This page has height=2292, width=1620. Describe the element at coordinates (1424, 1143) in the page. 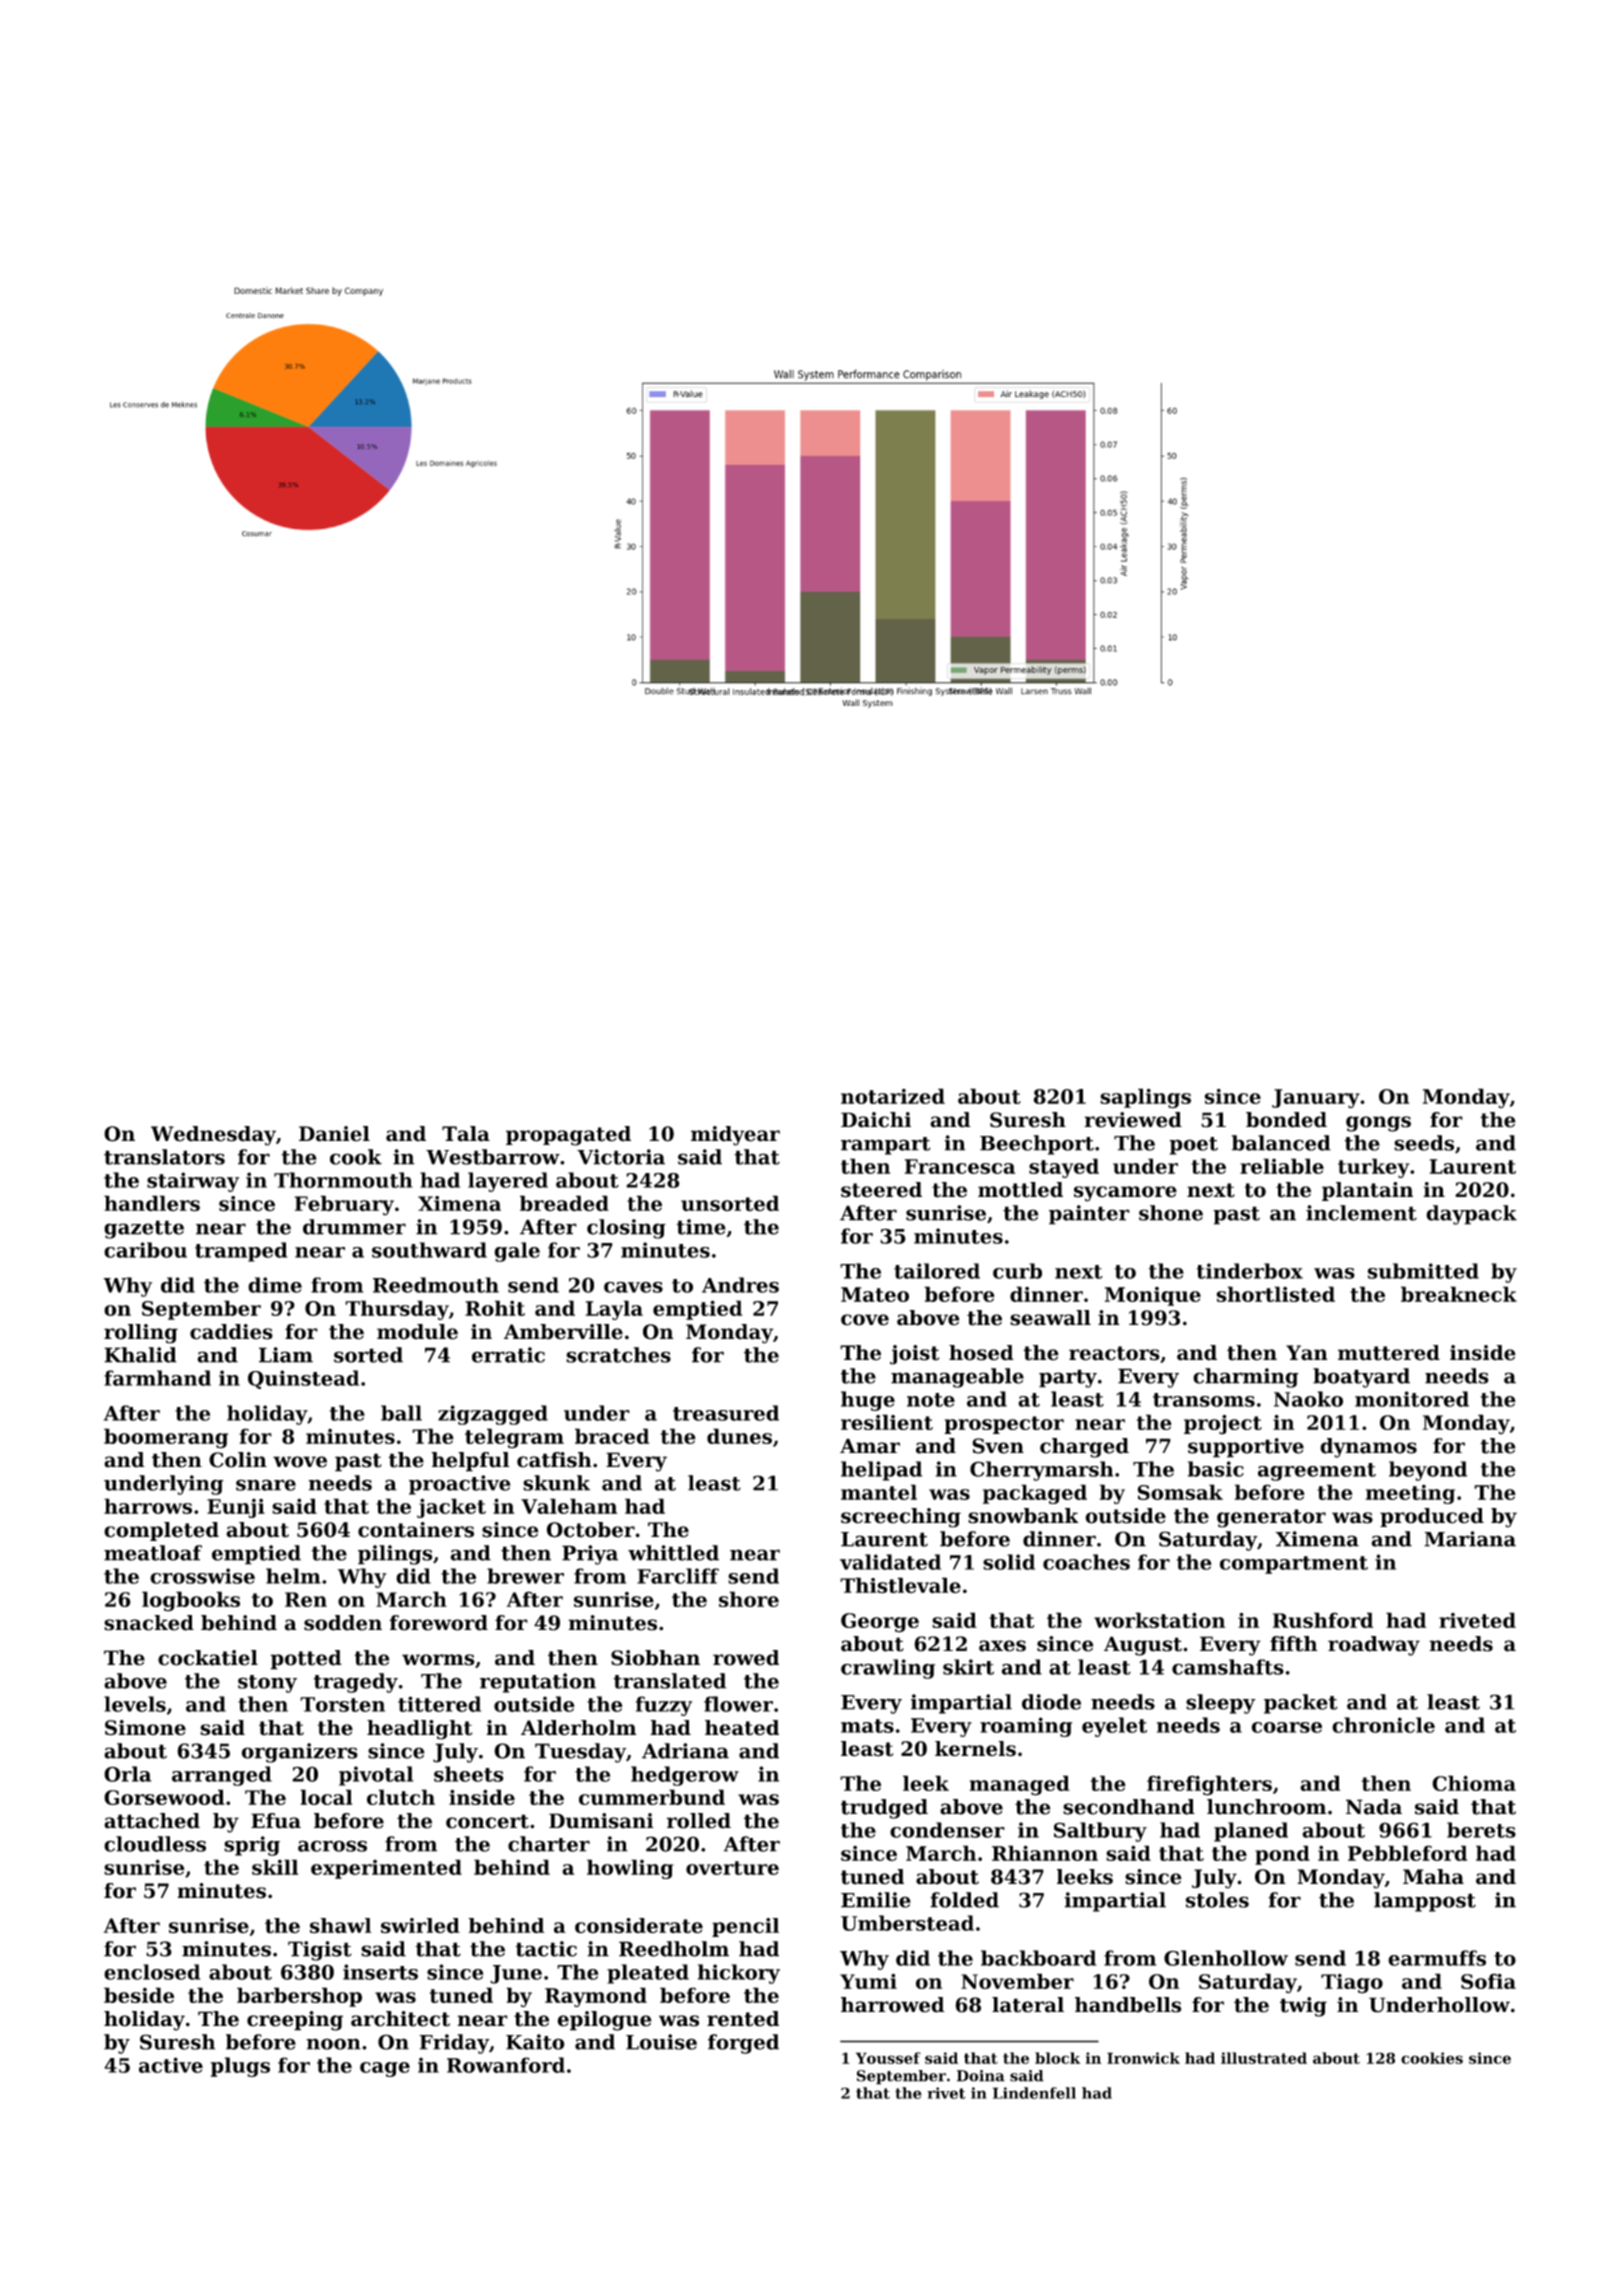

I see `seeds` at that location.
